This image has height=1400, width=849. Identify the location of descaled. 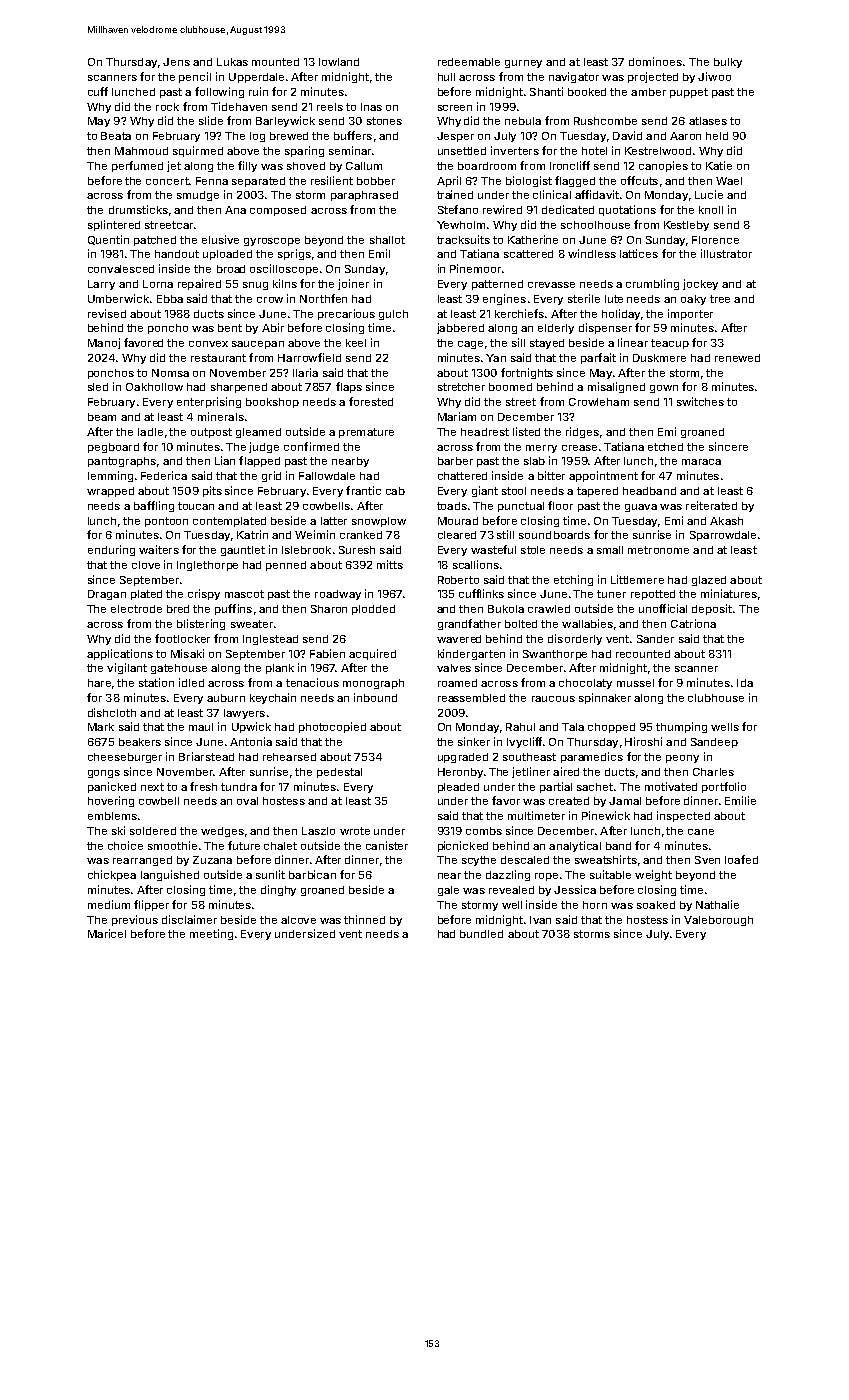
(525, 860).
